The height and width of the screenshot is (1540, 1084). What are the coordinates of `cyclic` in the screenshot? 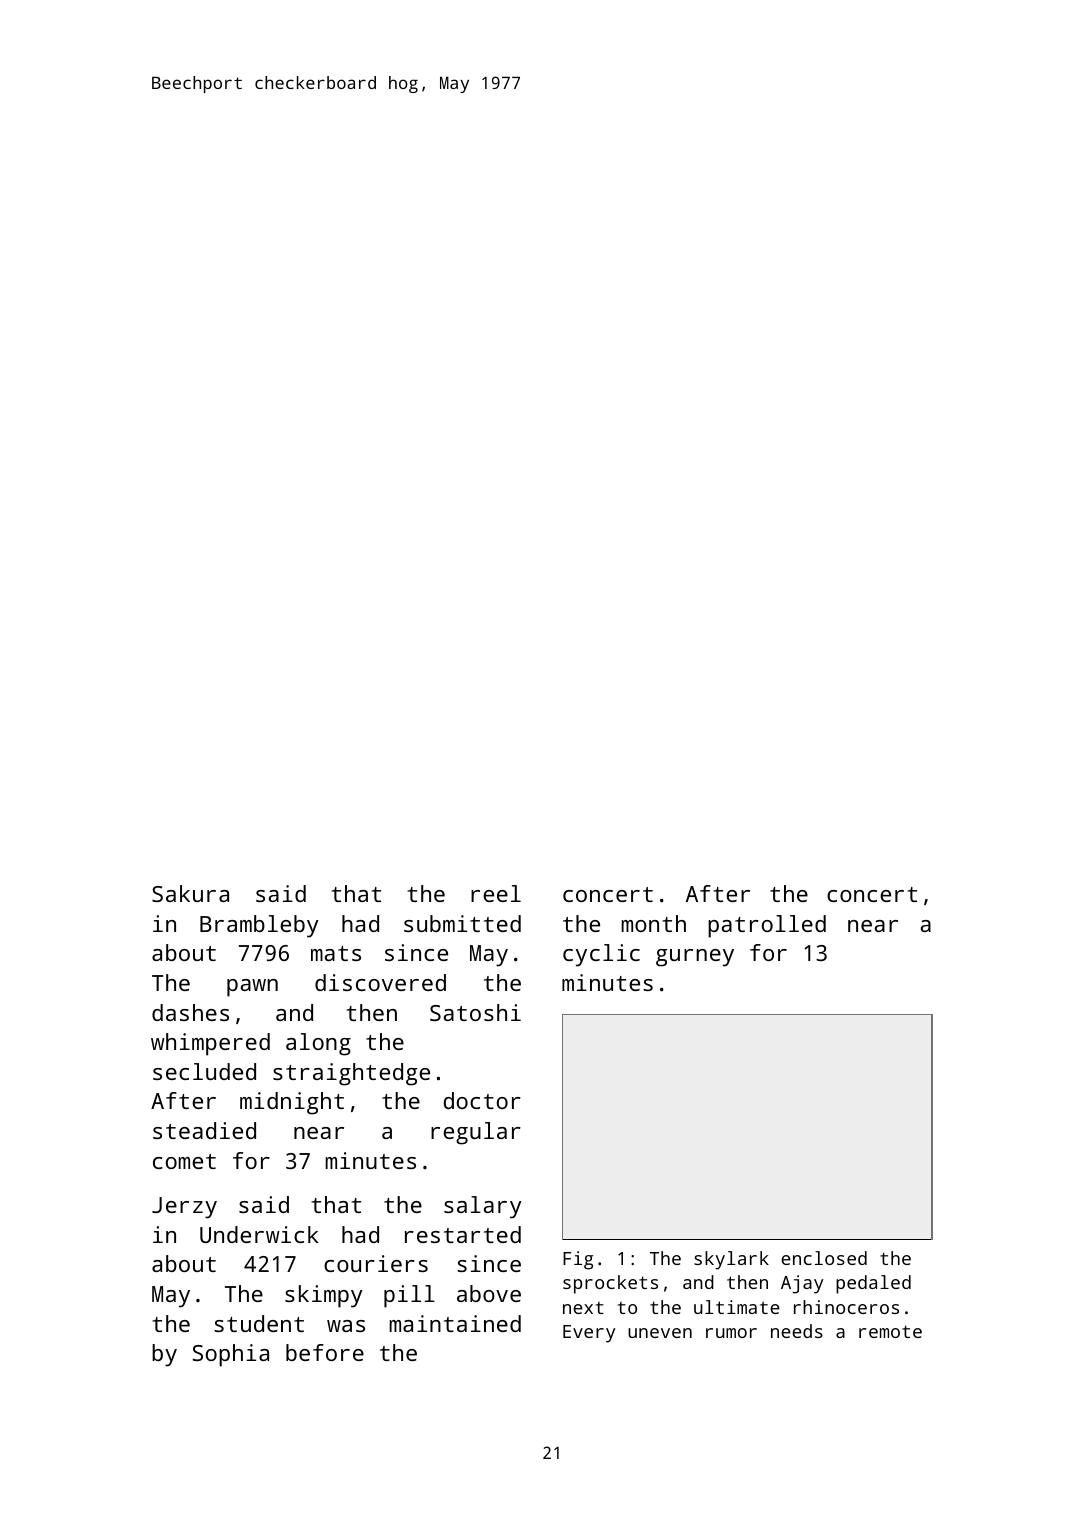 It's located at (601, 955).
